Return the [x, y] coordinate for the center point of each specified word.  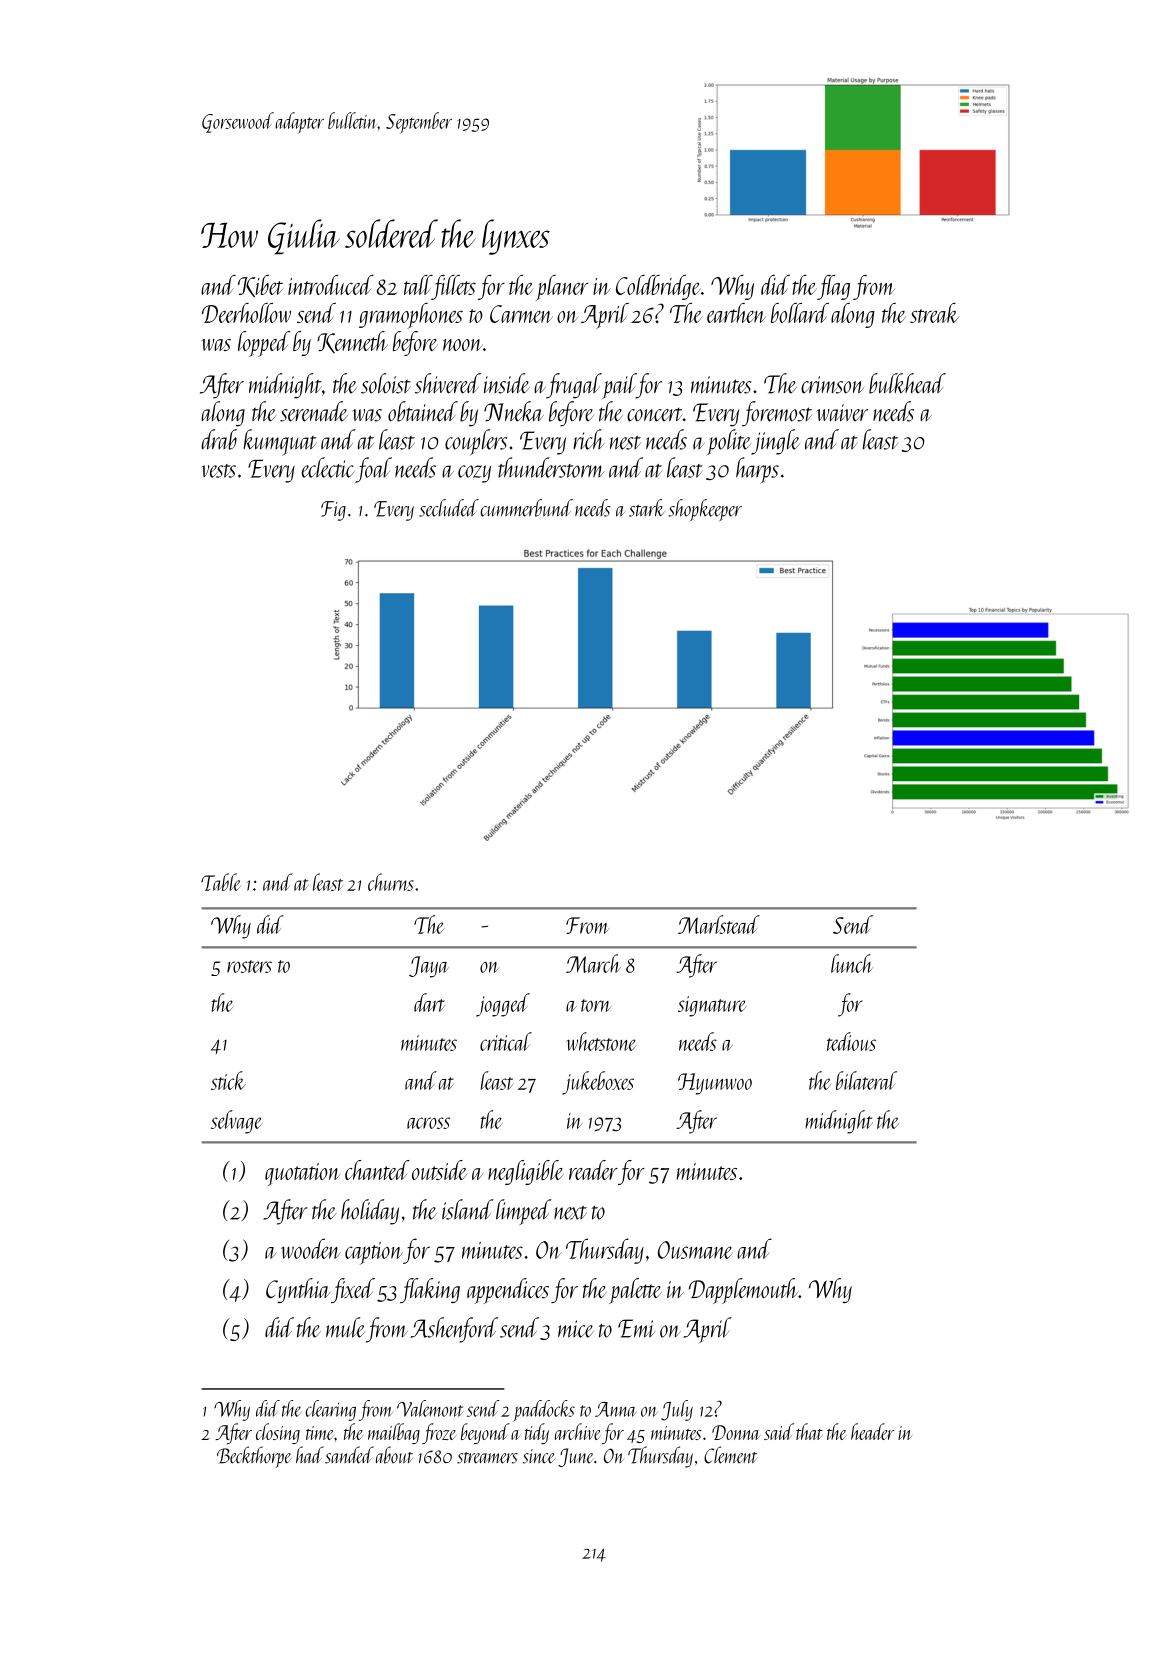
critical [506, 1041]
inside [507, 383]
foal [373, 470]
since [539, 1456]
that [809, 1431]
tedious [851, 1041]
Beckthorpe [254, 1457]
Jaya [429, 967]
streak [934, 313]
